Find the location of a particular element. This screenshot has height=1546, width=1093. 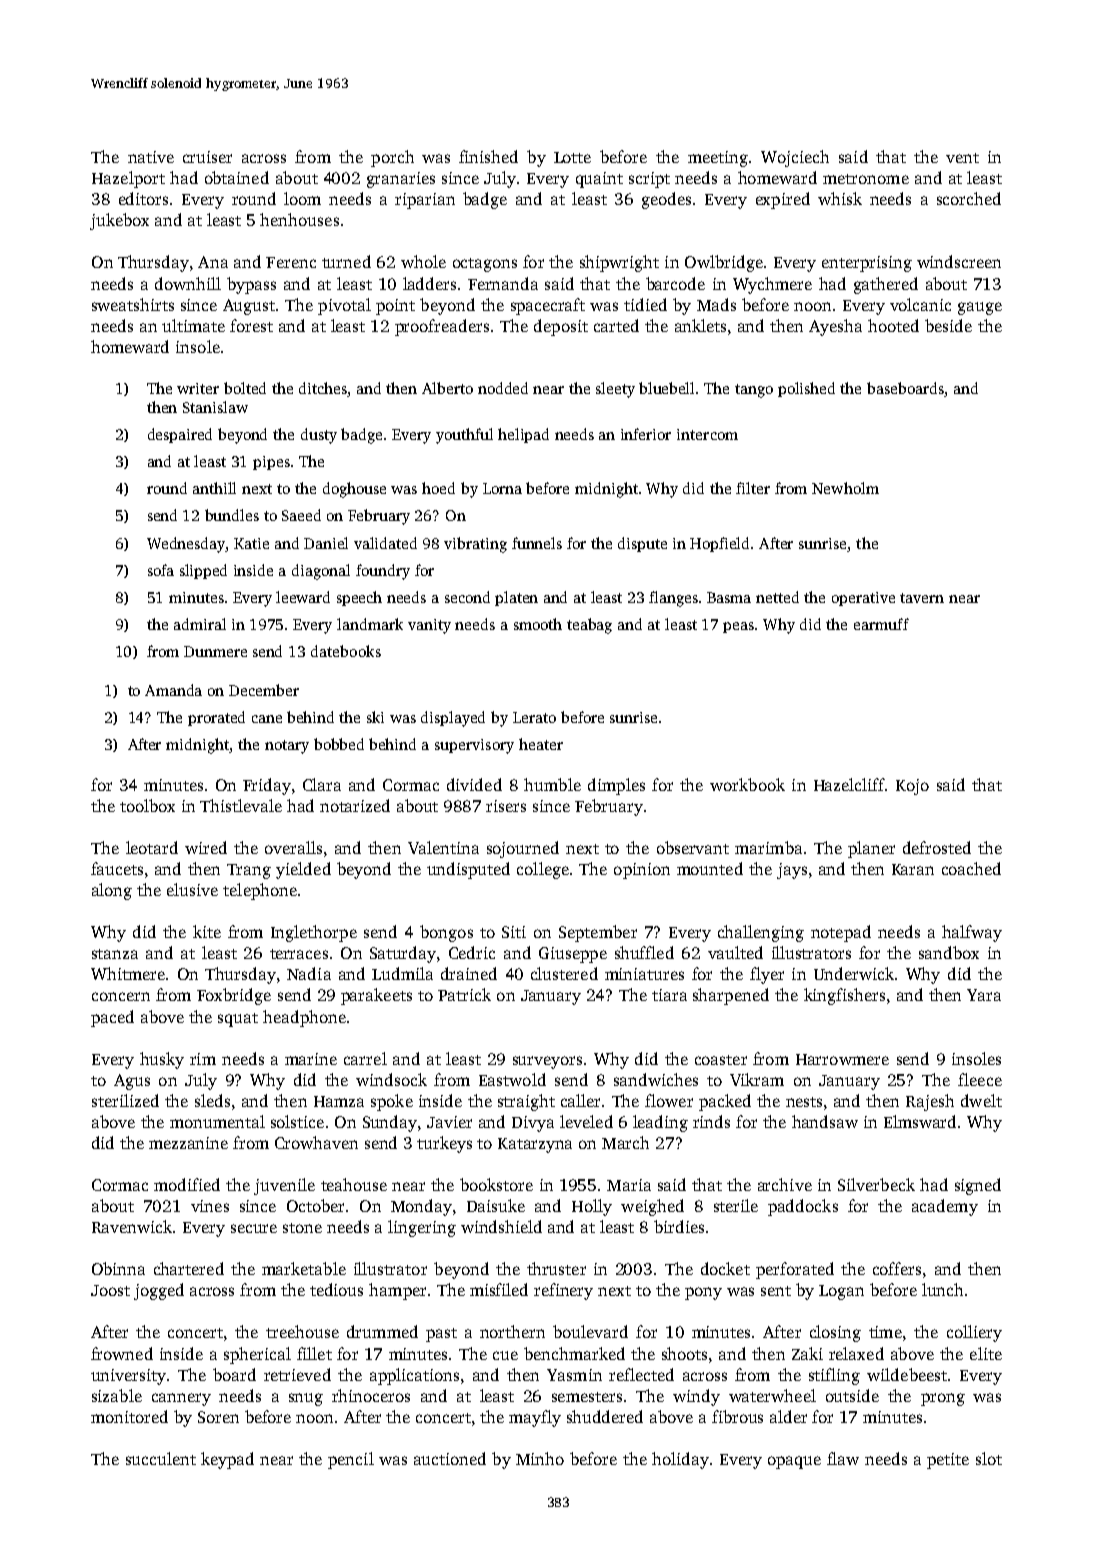

Lotte is located at coordinates (572, 157).
